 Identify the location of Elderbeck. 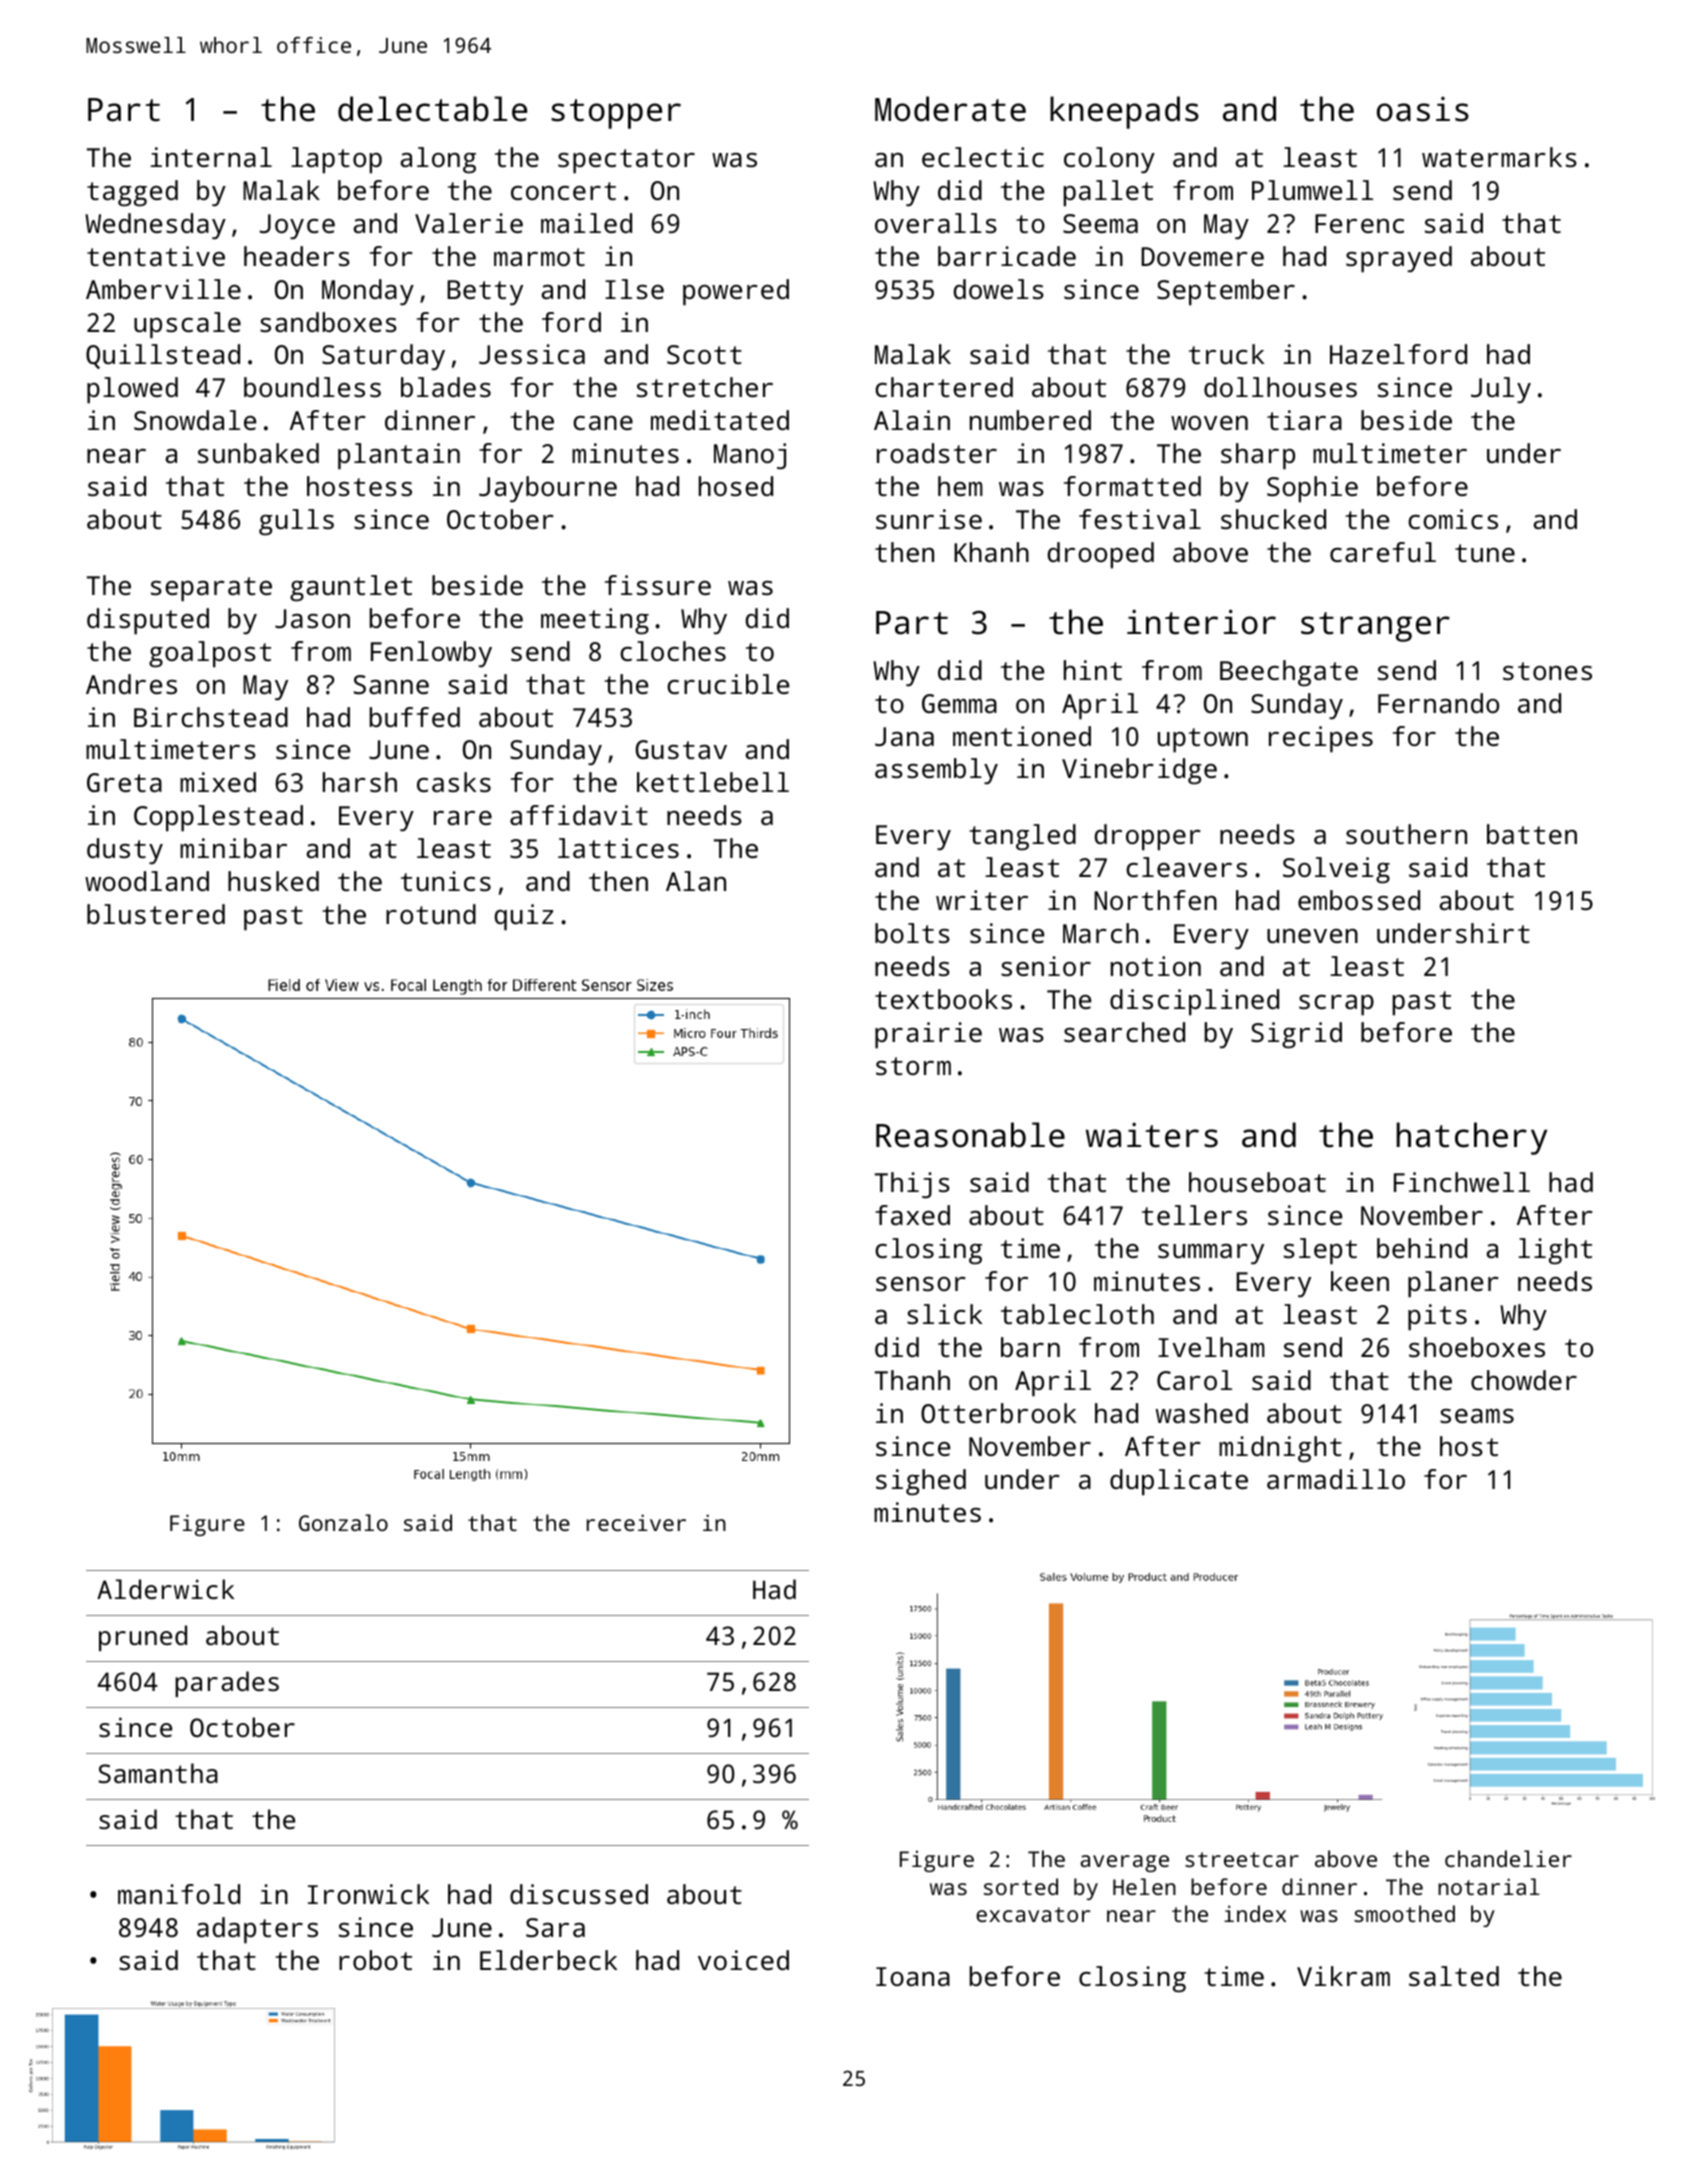
(548, 1960).
